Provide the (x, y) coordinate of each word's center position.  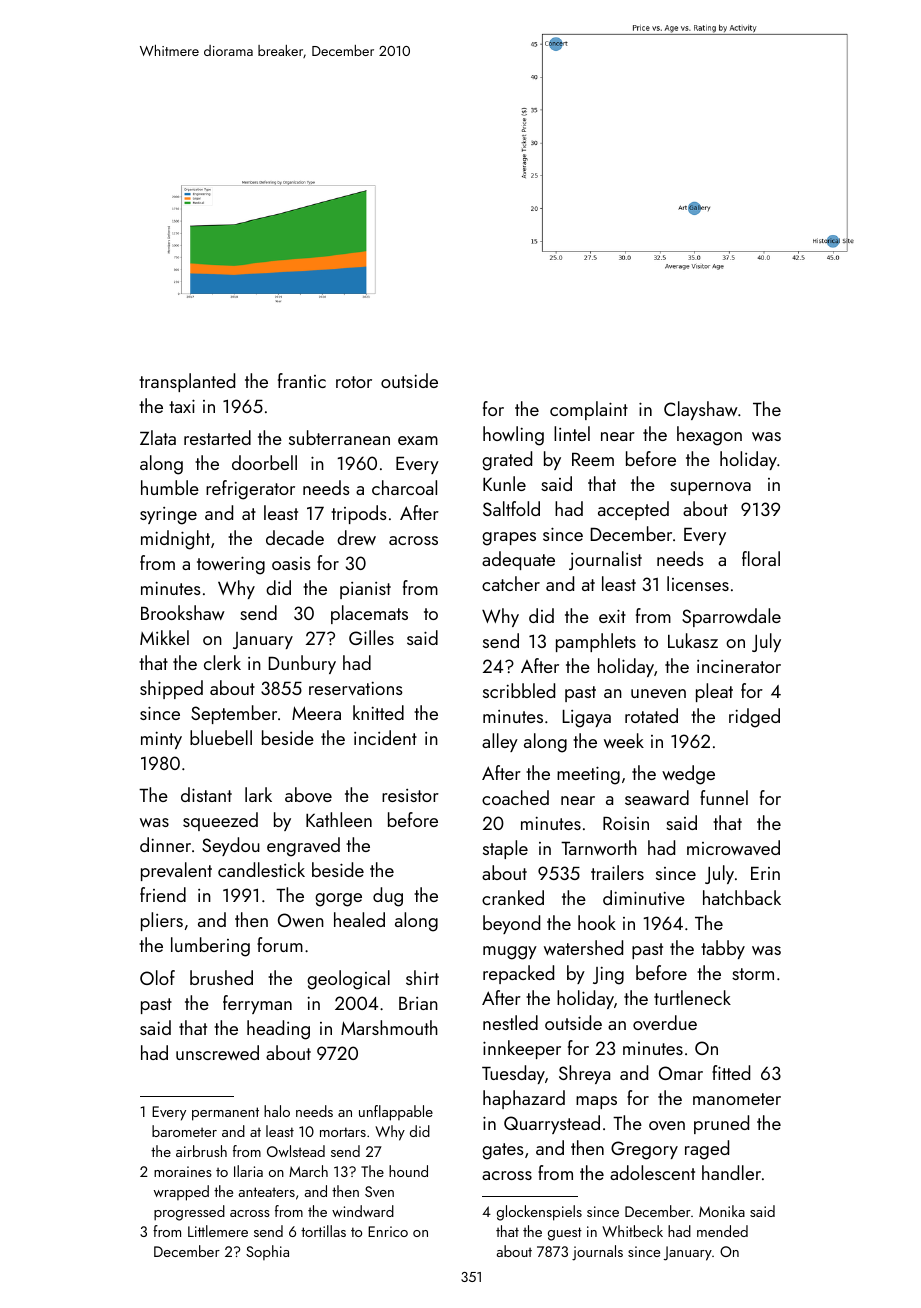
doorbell (264, 462)
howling (513, 436)
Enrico (388, 1231)
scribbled (519, 690)
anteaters (267, 1192)
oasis (291, 563)
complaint (589, 410)
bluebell (221, 737)
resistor (410, 795)
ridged (754, 718)
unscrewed (217, 1052)
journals (597, 1253)
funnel (724, 797)
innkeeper (522, 1049)
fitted (731, 1072)
